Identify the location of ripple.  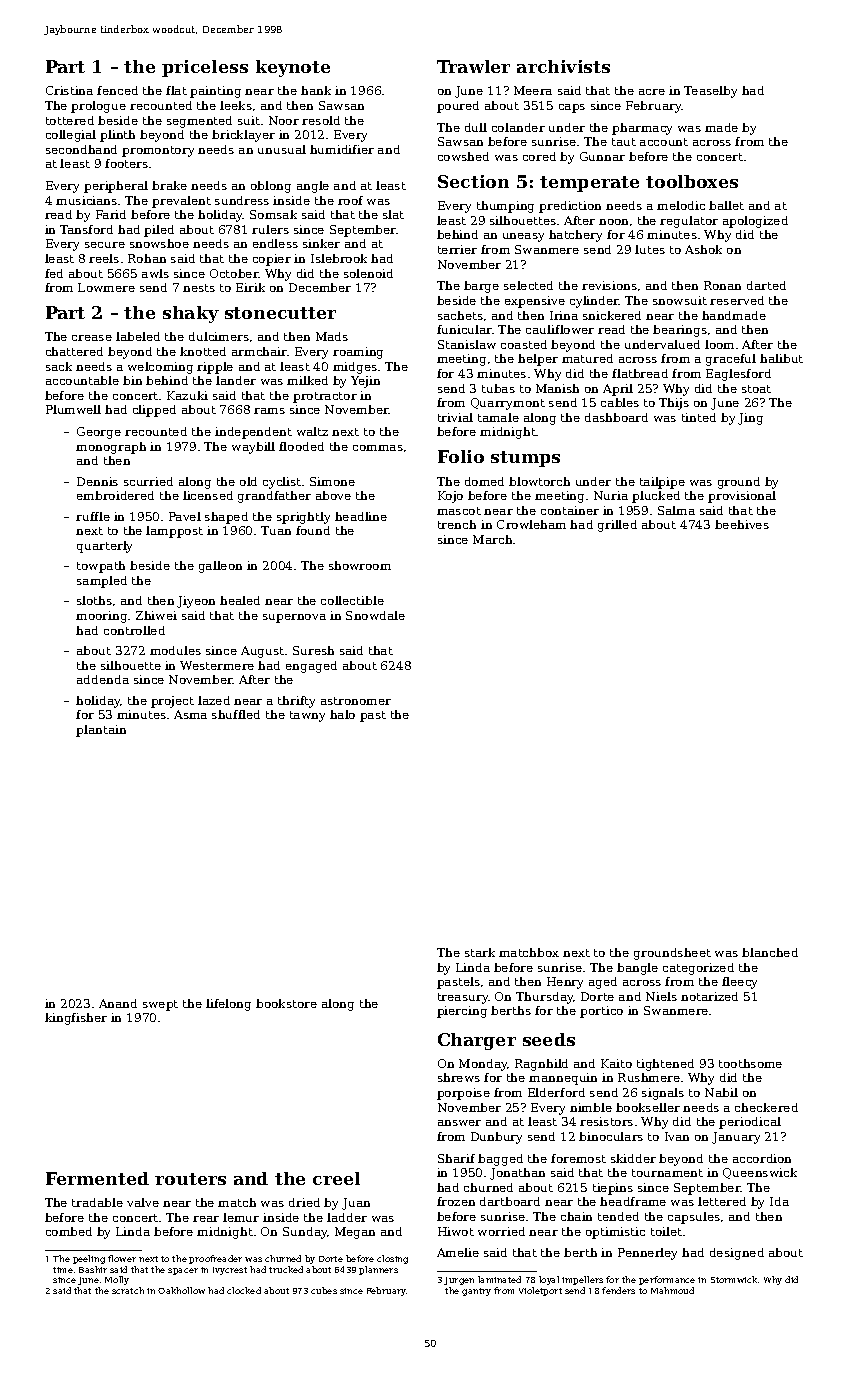
(215, 368).
